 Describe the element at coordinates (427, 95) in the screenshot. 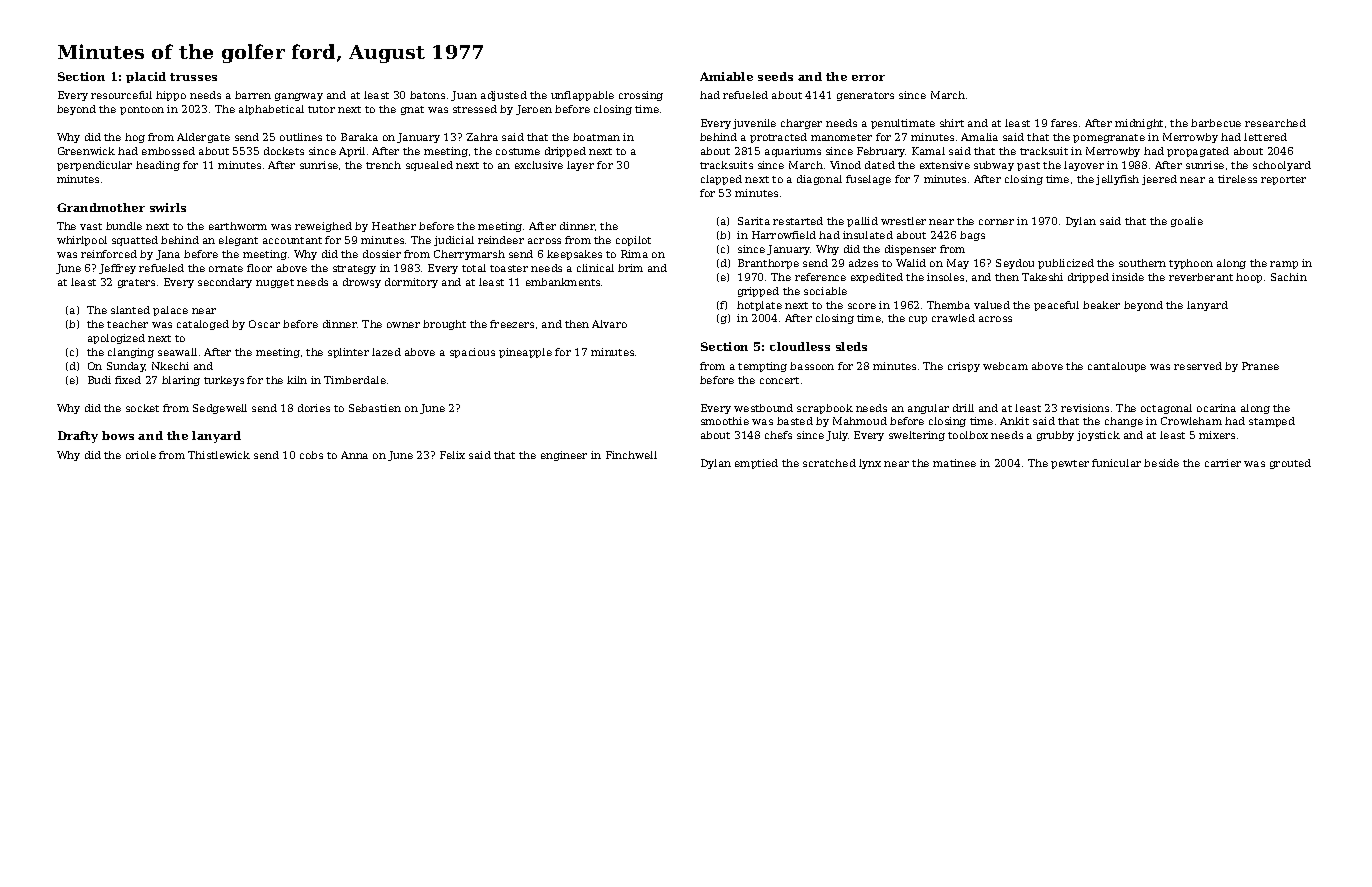

I see `batons` at that location.
